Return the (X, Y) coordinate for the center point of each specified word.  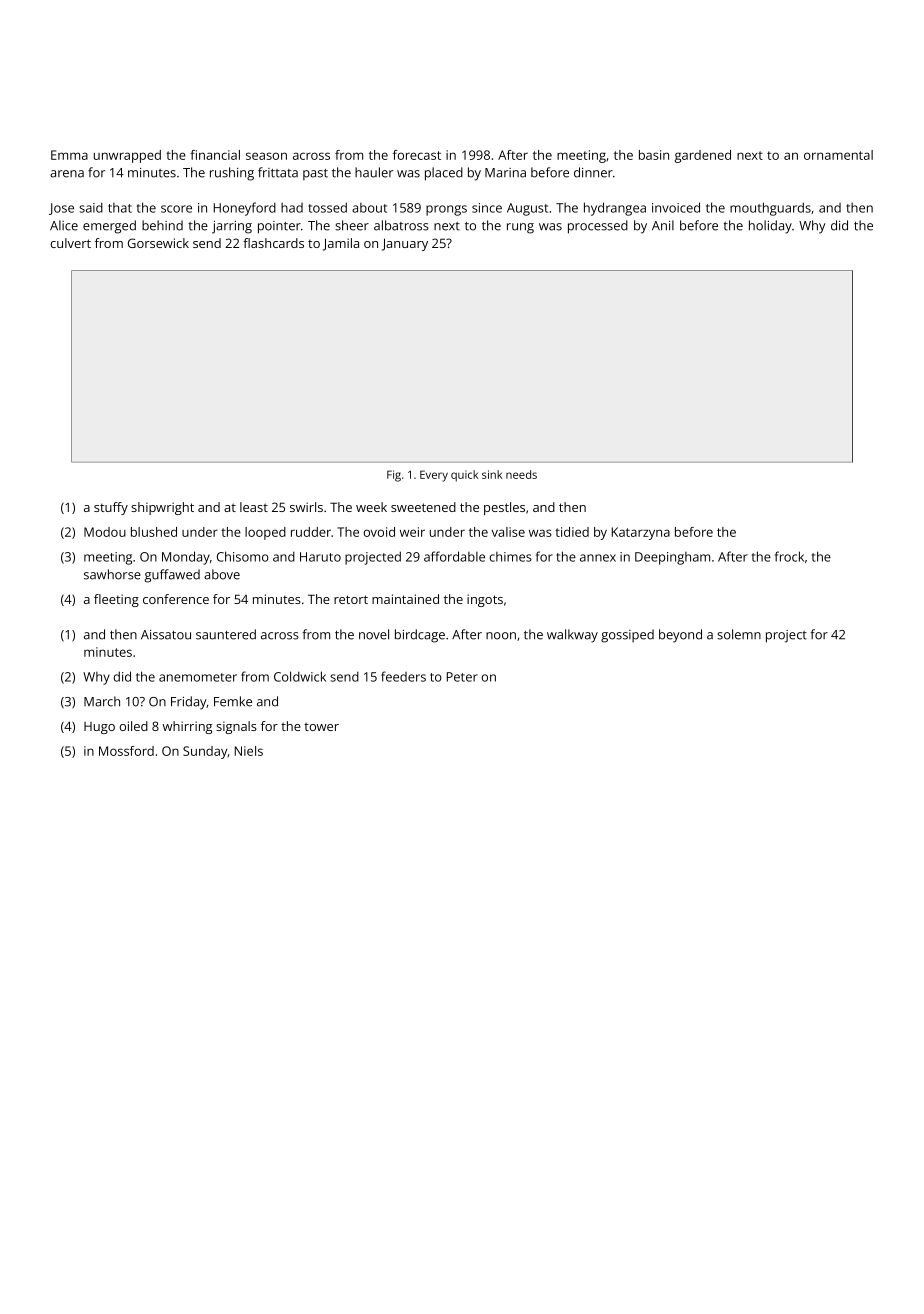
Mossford (126, 751)
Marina (505, 173)
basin (654, 155)
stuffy (111, 508)
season (266, 156)
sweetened (423, 507)
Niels (249, 751)
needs (521, 474)
